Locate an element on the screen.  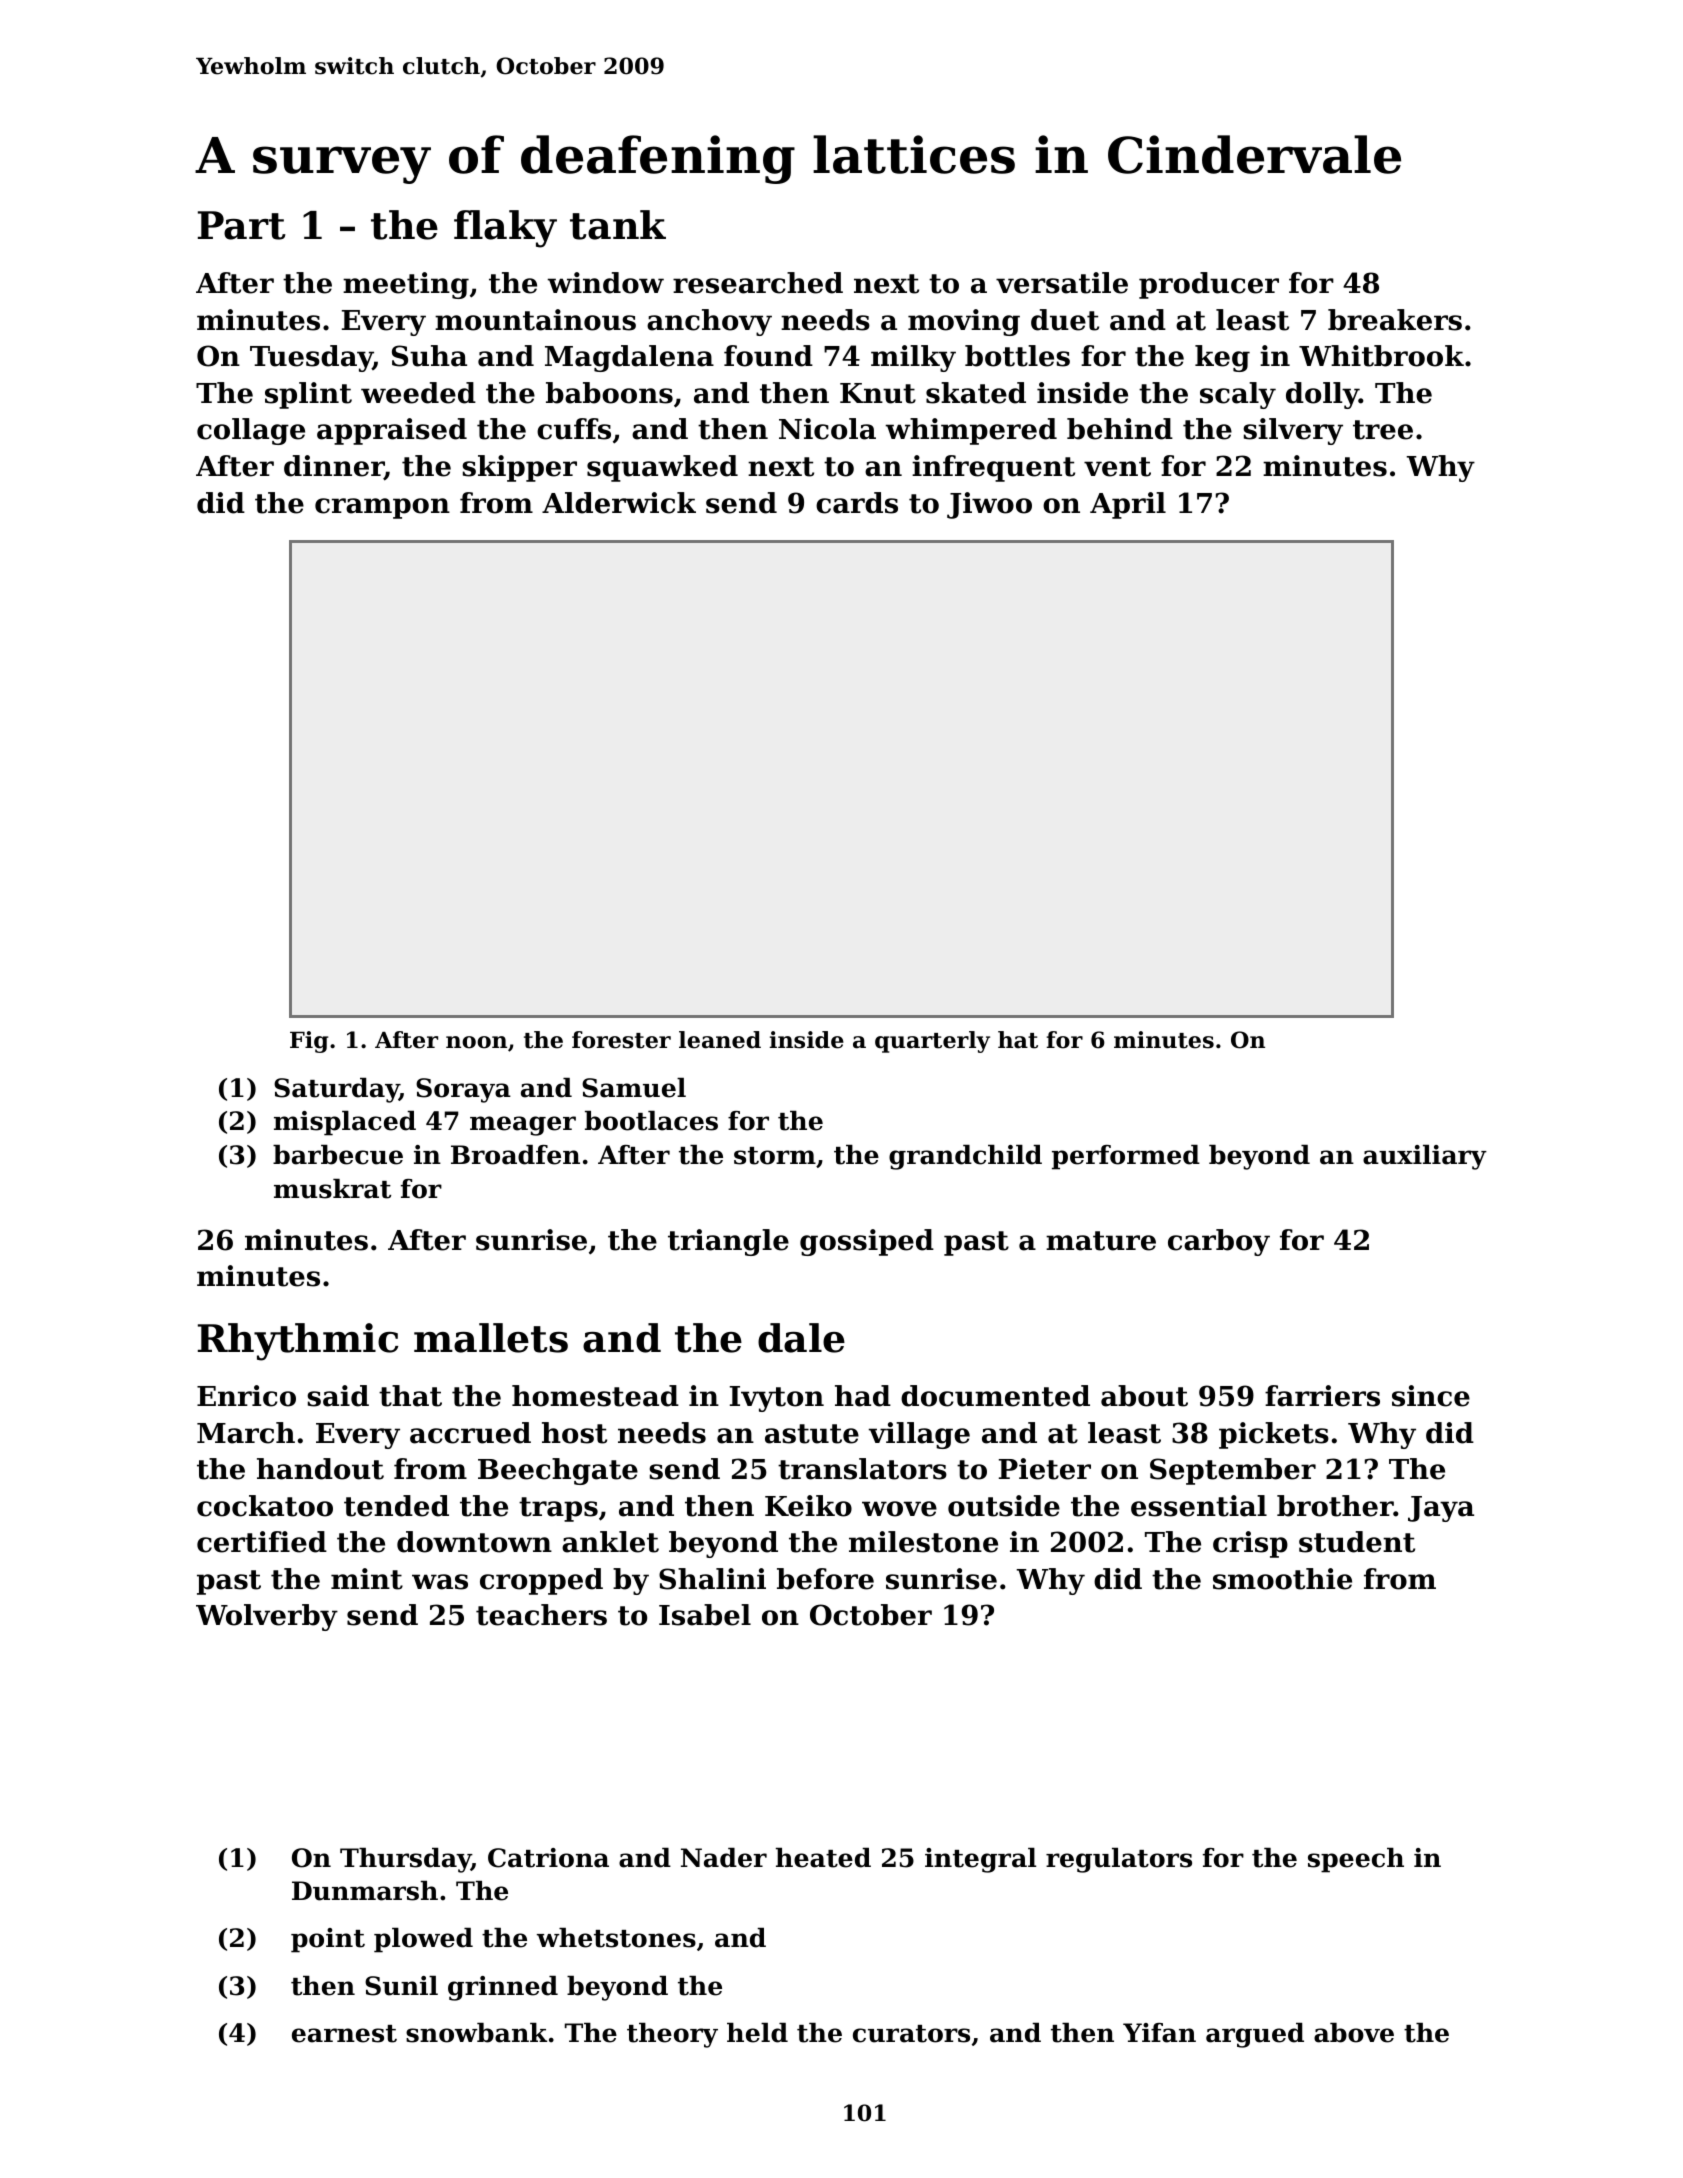
tree is located at coordinates (1383, 430).
